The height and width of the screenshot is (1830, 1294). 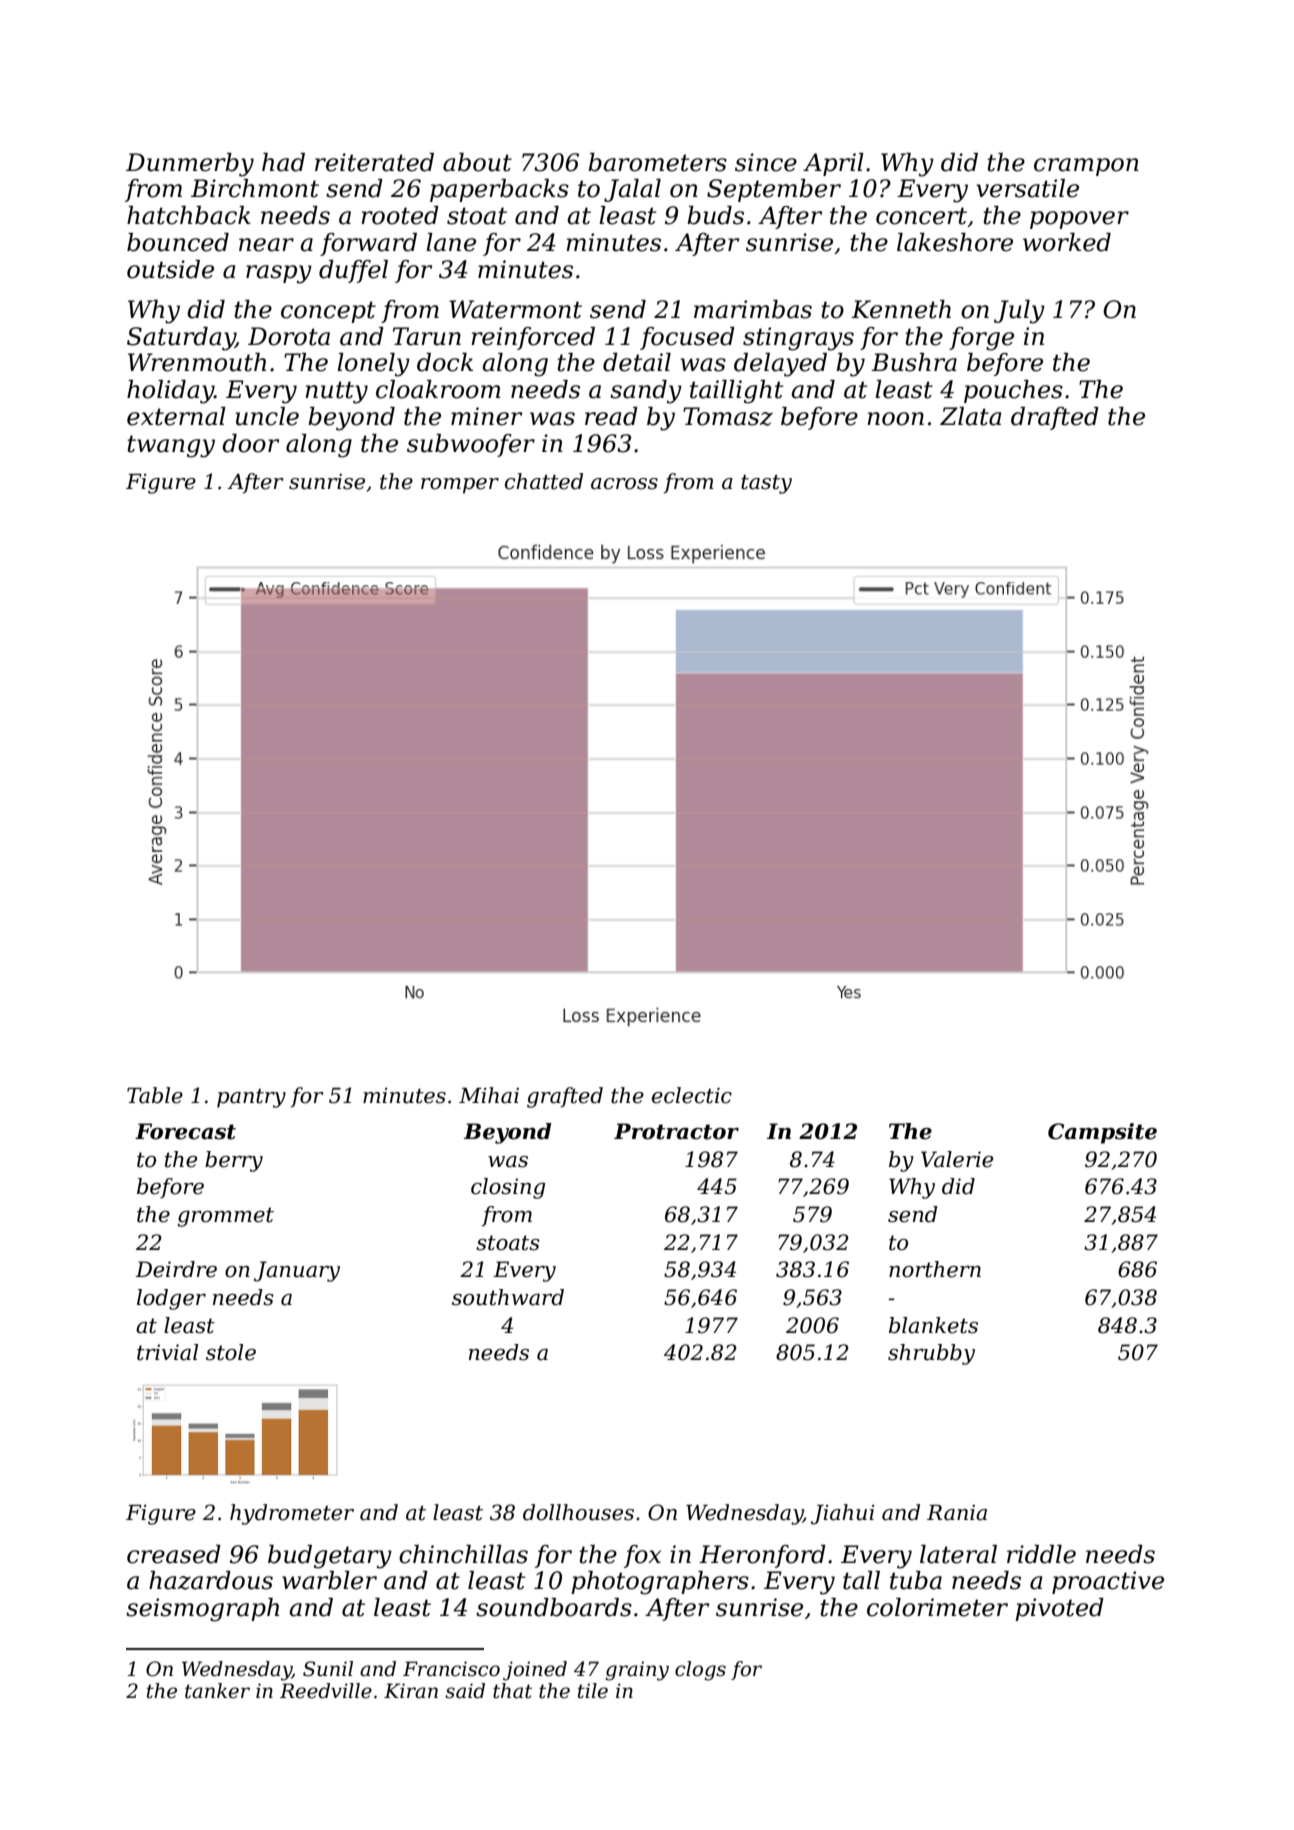 What do you see at coordinates (512, 1691) in the screenshot?
I see `that` at bounding box center [512, 1691].
